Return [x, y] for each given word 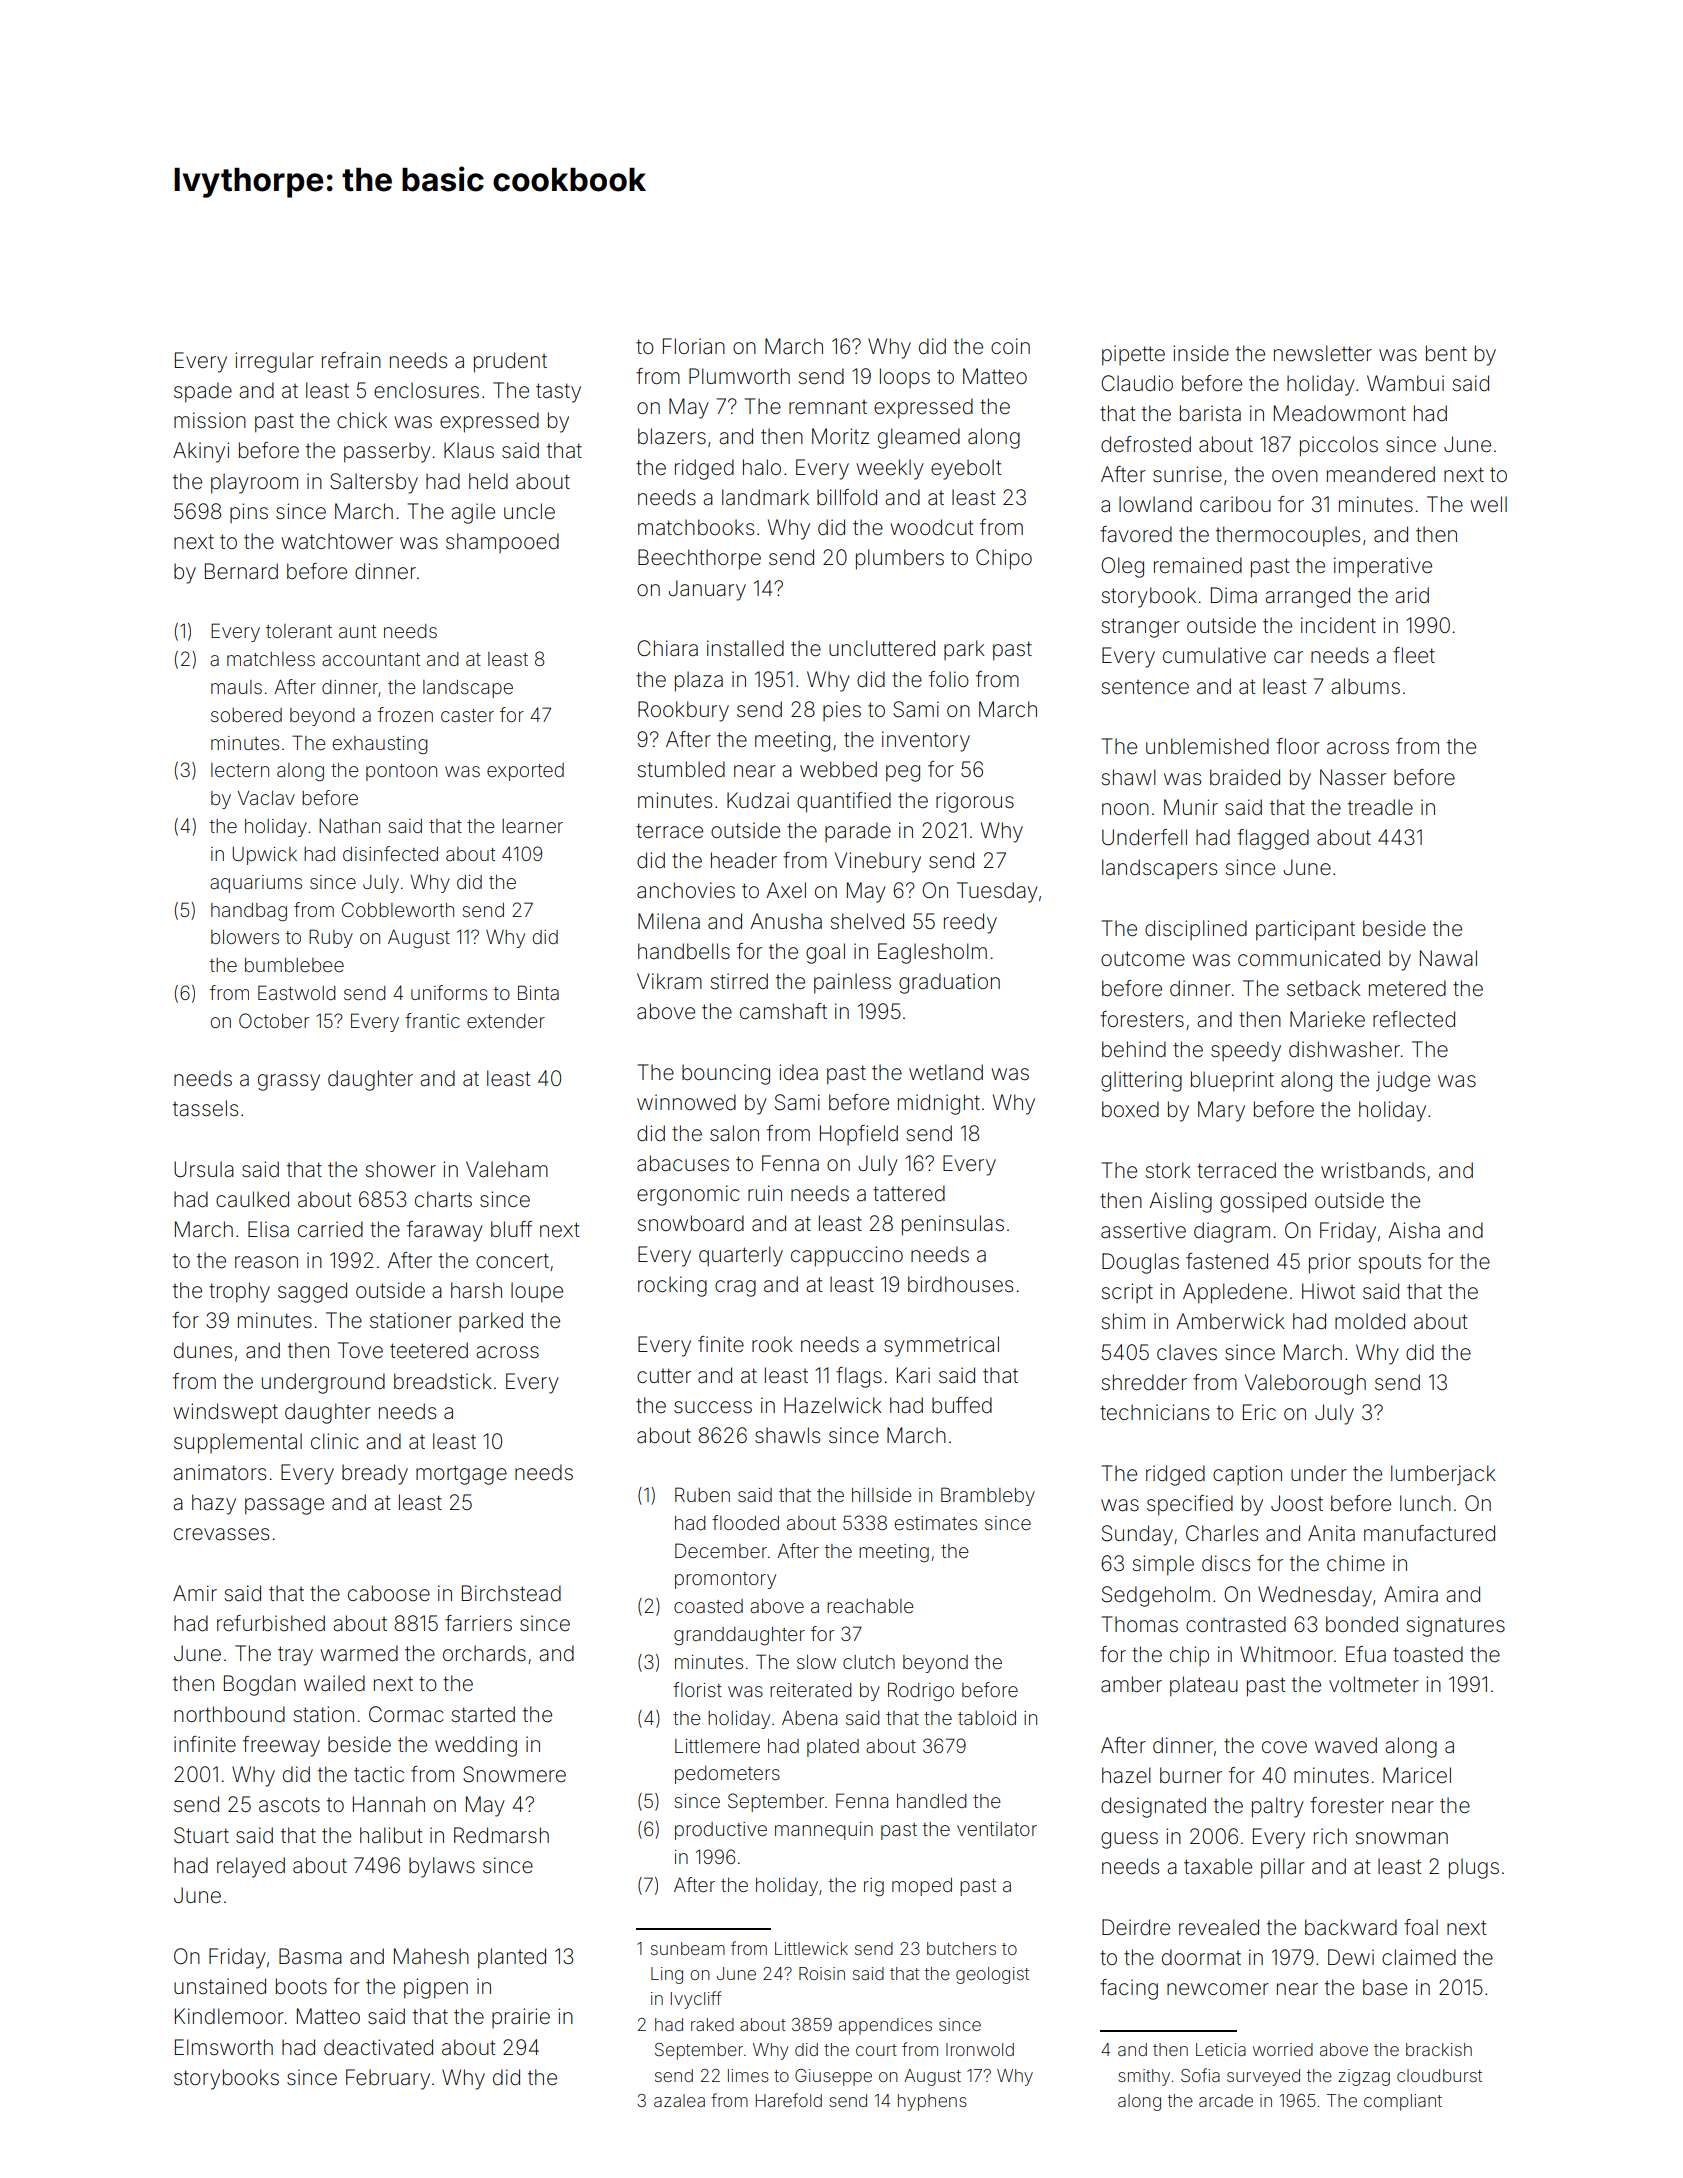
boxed [1130, 1109]
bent [1446, 353]
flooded [745, 1522]
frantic [432, 1020]
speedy [1246, 1051]
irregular [274, 362]
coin [1010, 346]
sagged [312, 1292]
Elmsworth [224, 2047]
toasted [1428, 1654]
